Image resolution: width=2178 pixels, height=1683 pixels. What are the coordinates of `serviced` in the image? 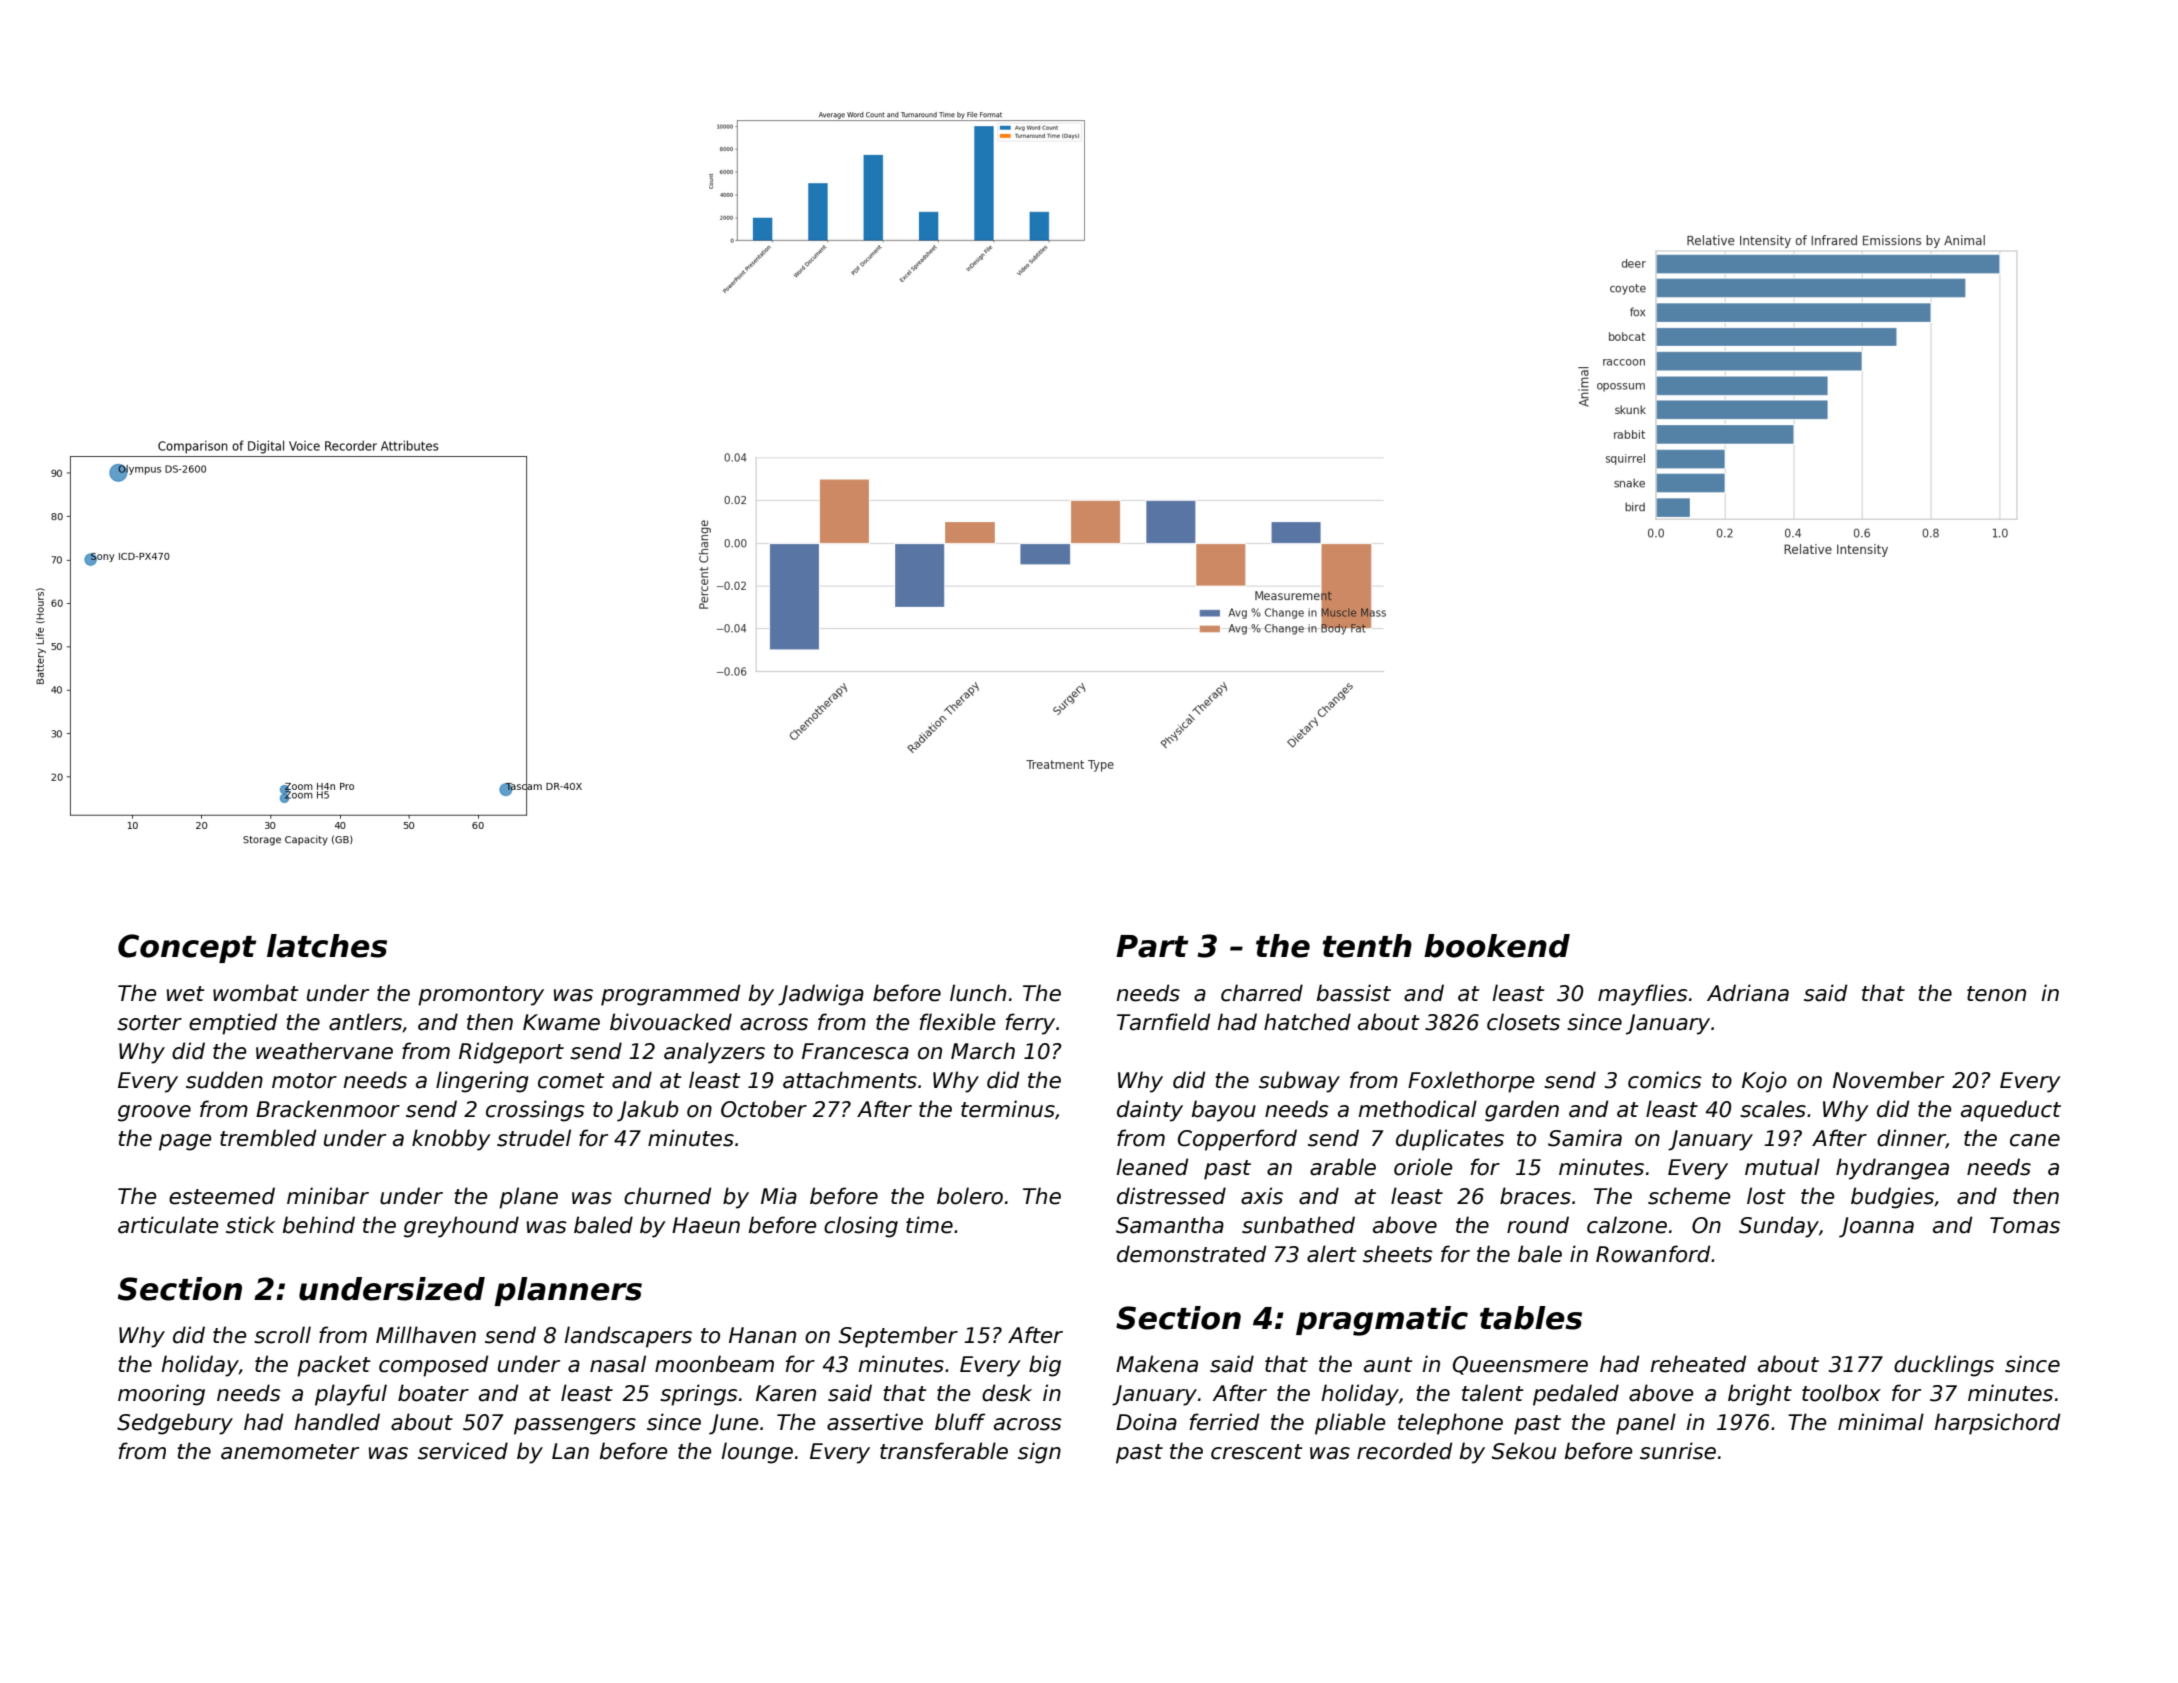 It's located at (463, 1451).
